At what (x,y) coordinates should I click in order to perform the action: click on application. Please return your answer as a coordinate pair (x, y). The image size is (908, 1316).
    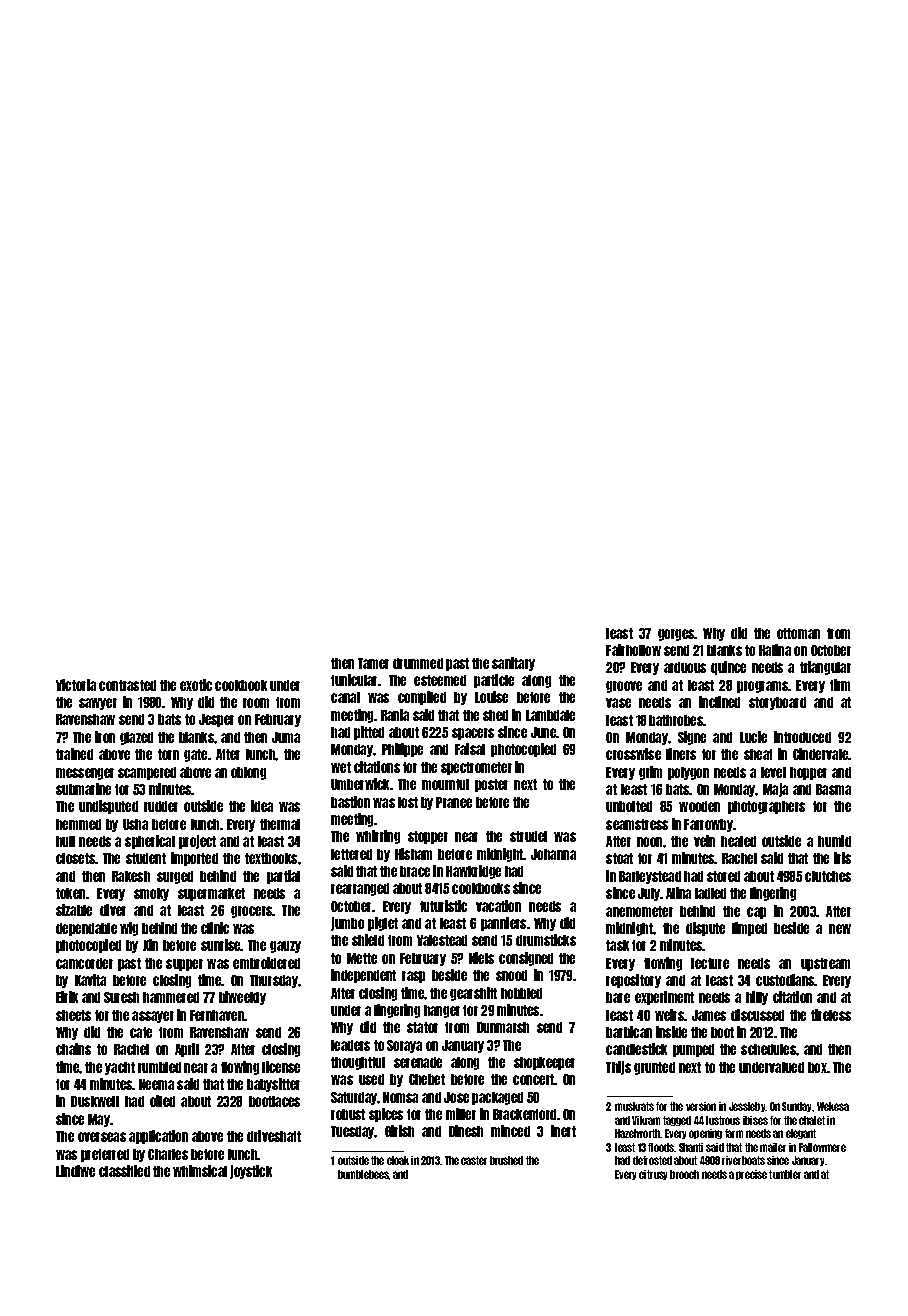
    Looking at the image, I should click on (158, 1137).
